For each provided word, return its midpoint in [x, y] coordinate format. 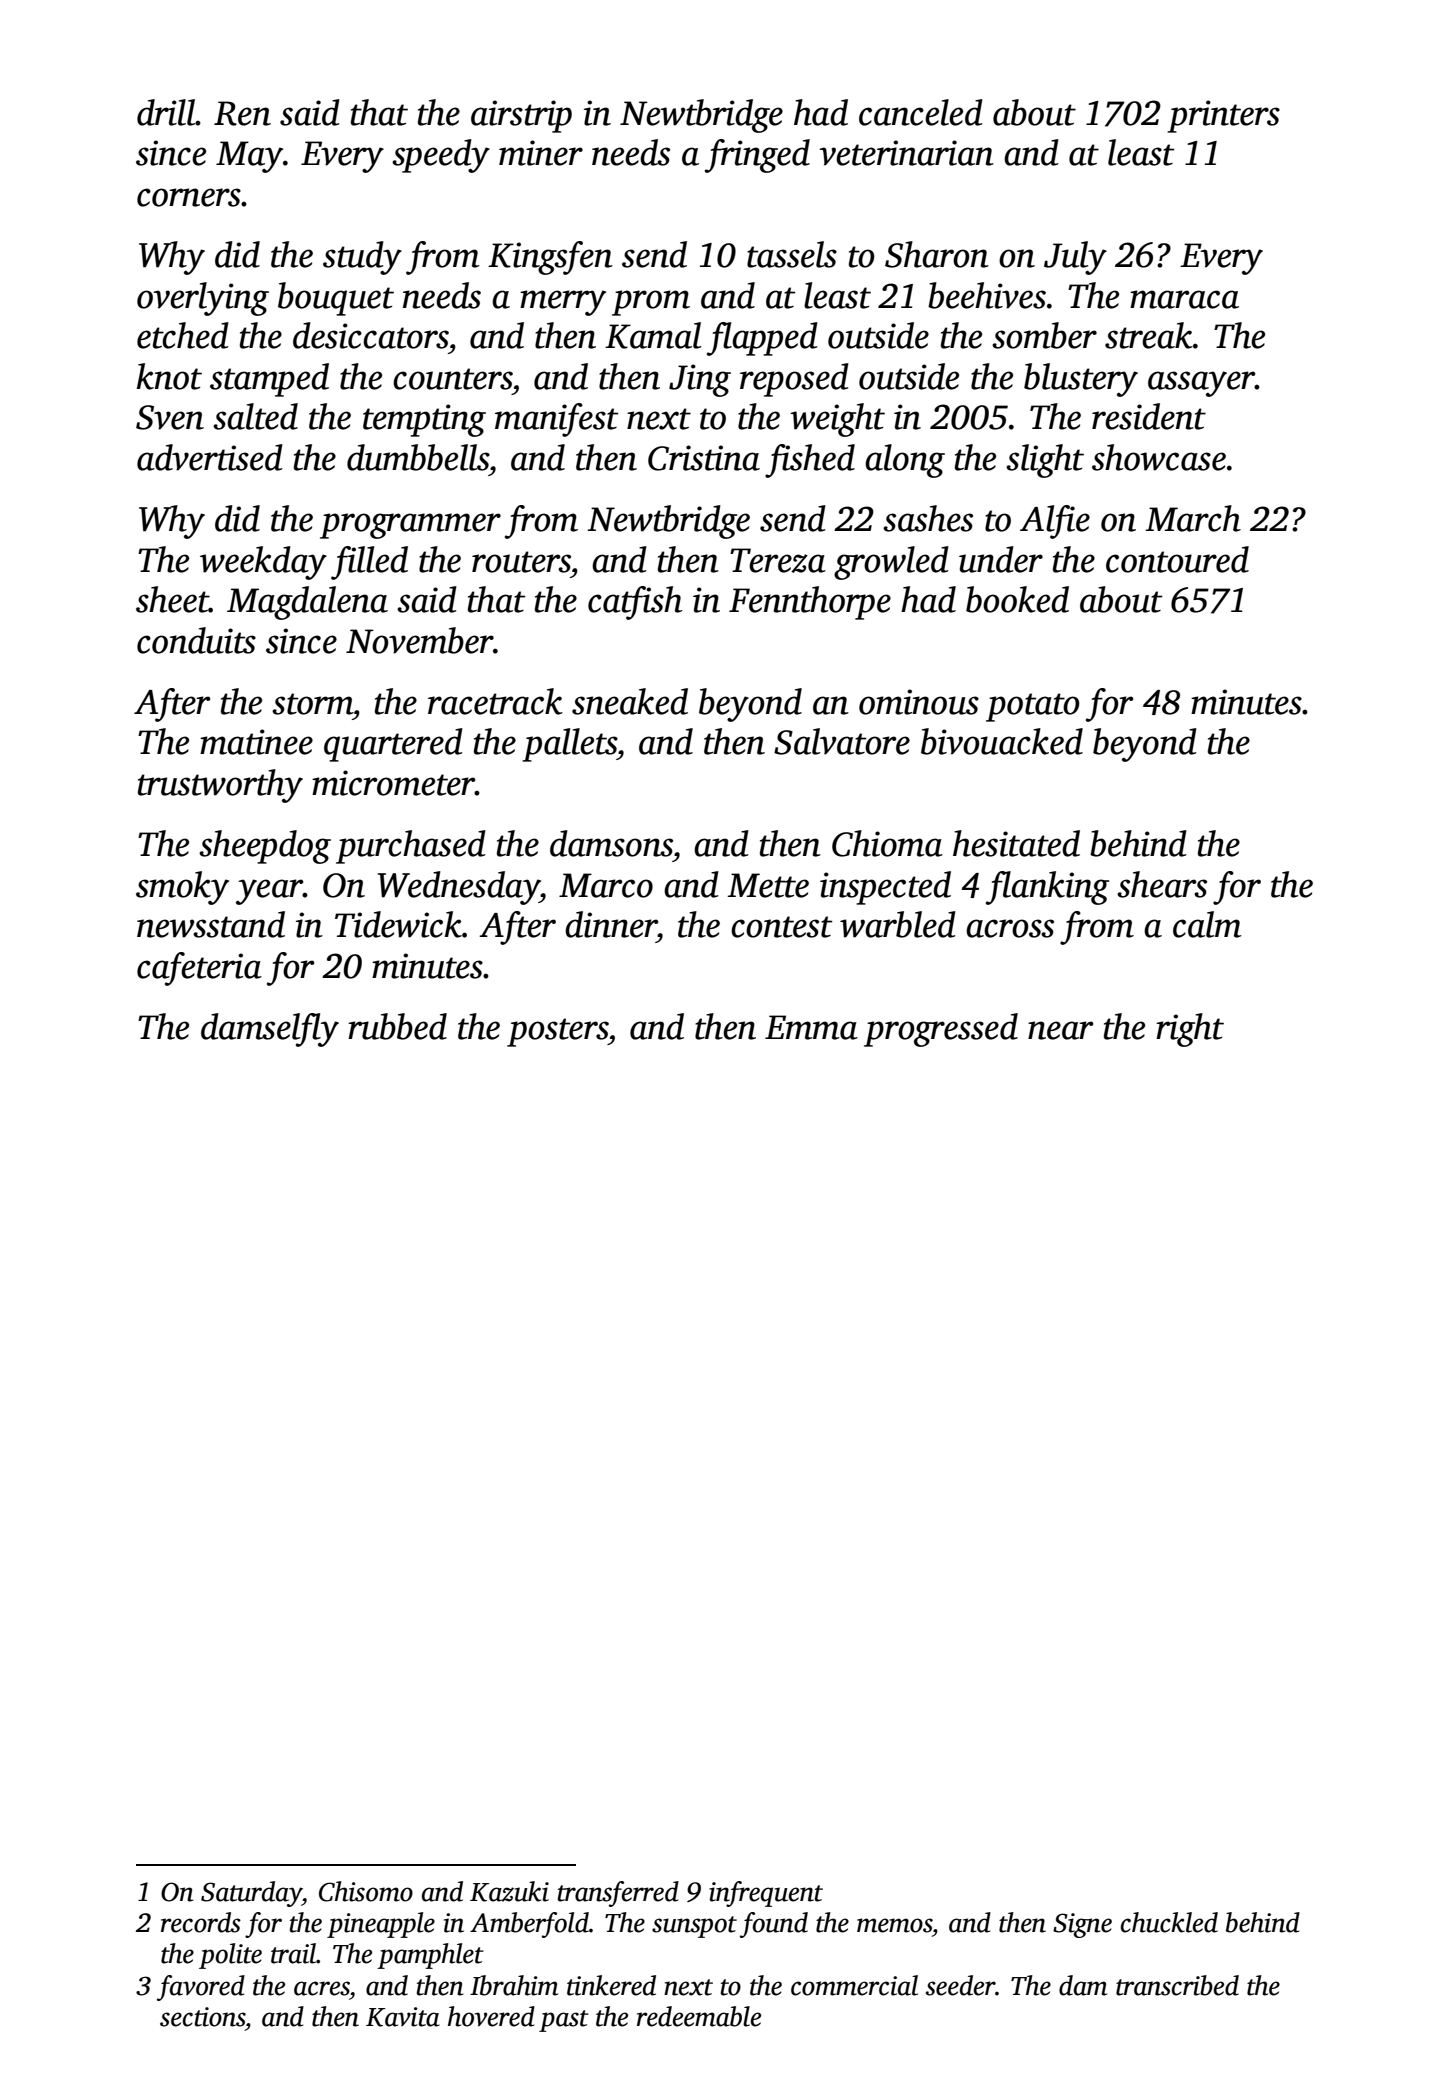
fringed [757, 156]
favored [201, 1988]
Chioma [887, 843]
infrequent [766, 1894]
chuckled [1169, 1922]
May [249, 157]
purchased [411, 847]
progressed [941, 1030]
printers [1223, 116]
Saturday [251, 1894]
